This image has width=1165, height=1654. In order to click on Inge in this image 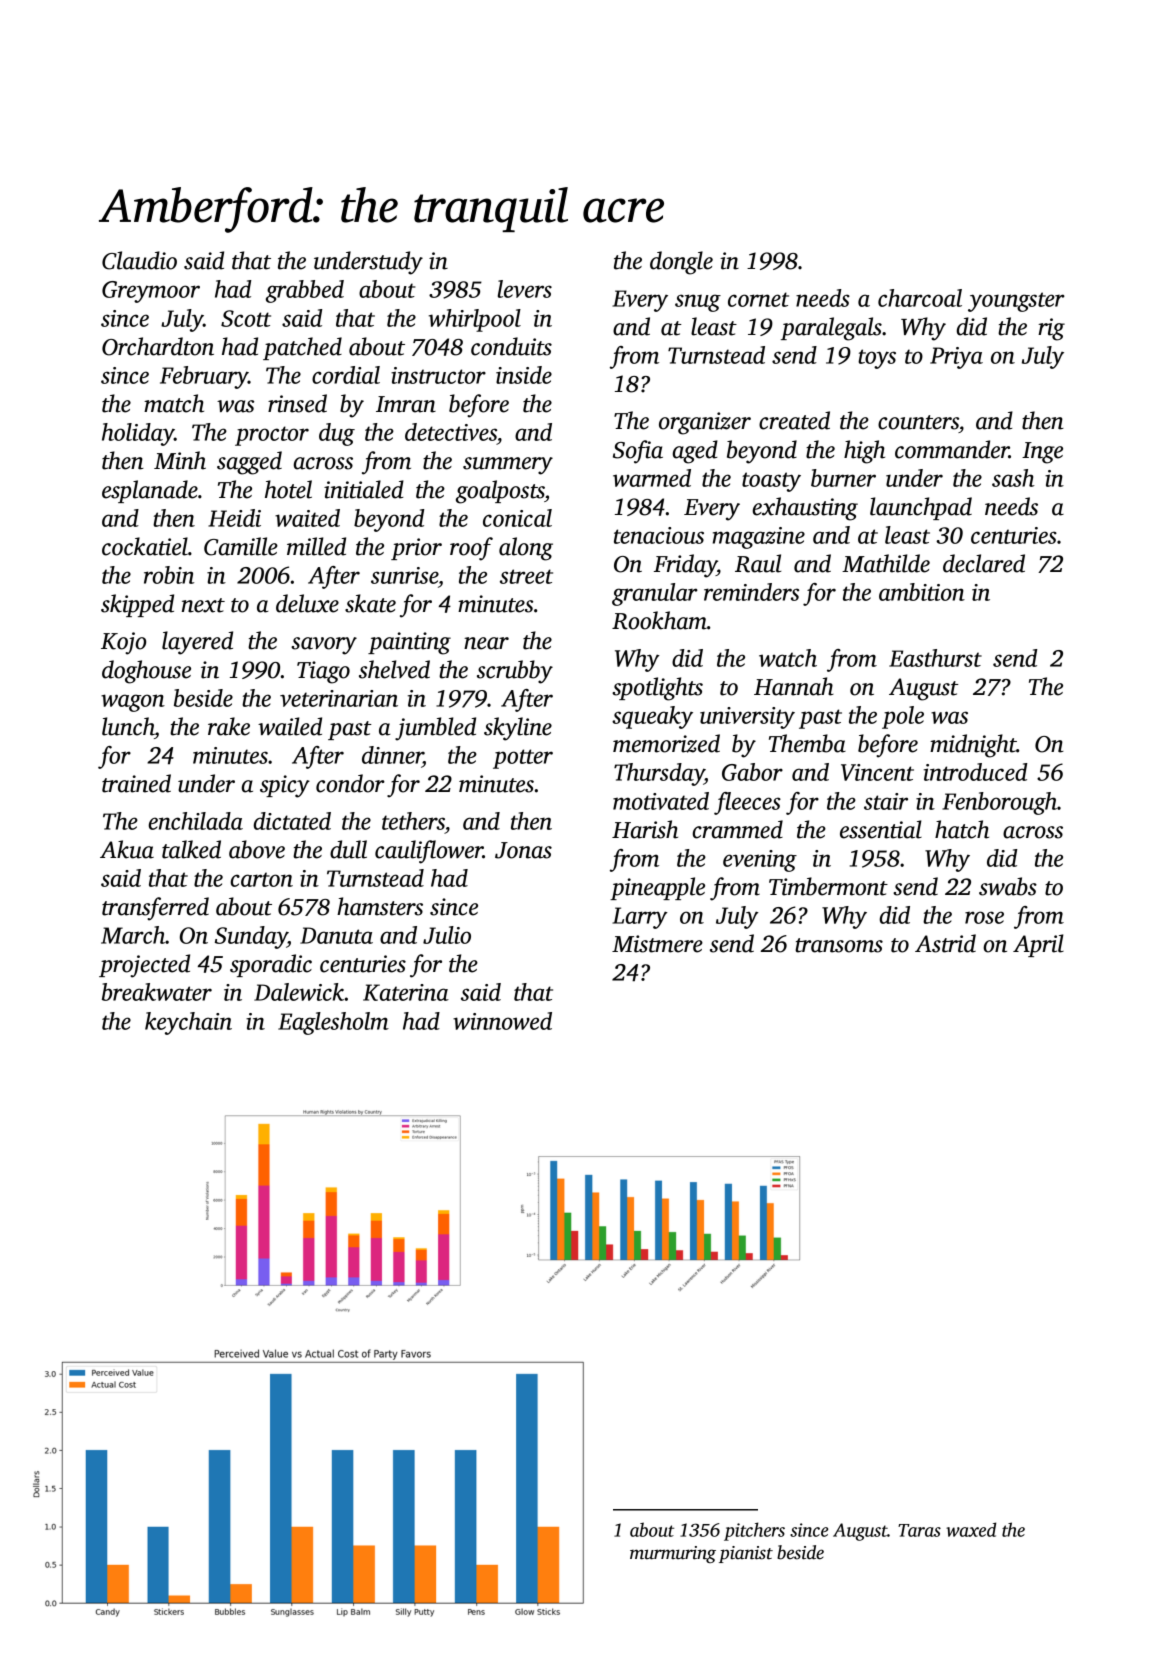, I will do `click(1042, 453)`.
